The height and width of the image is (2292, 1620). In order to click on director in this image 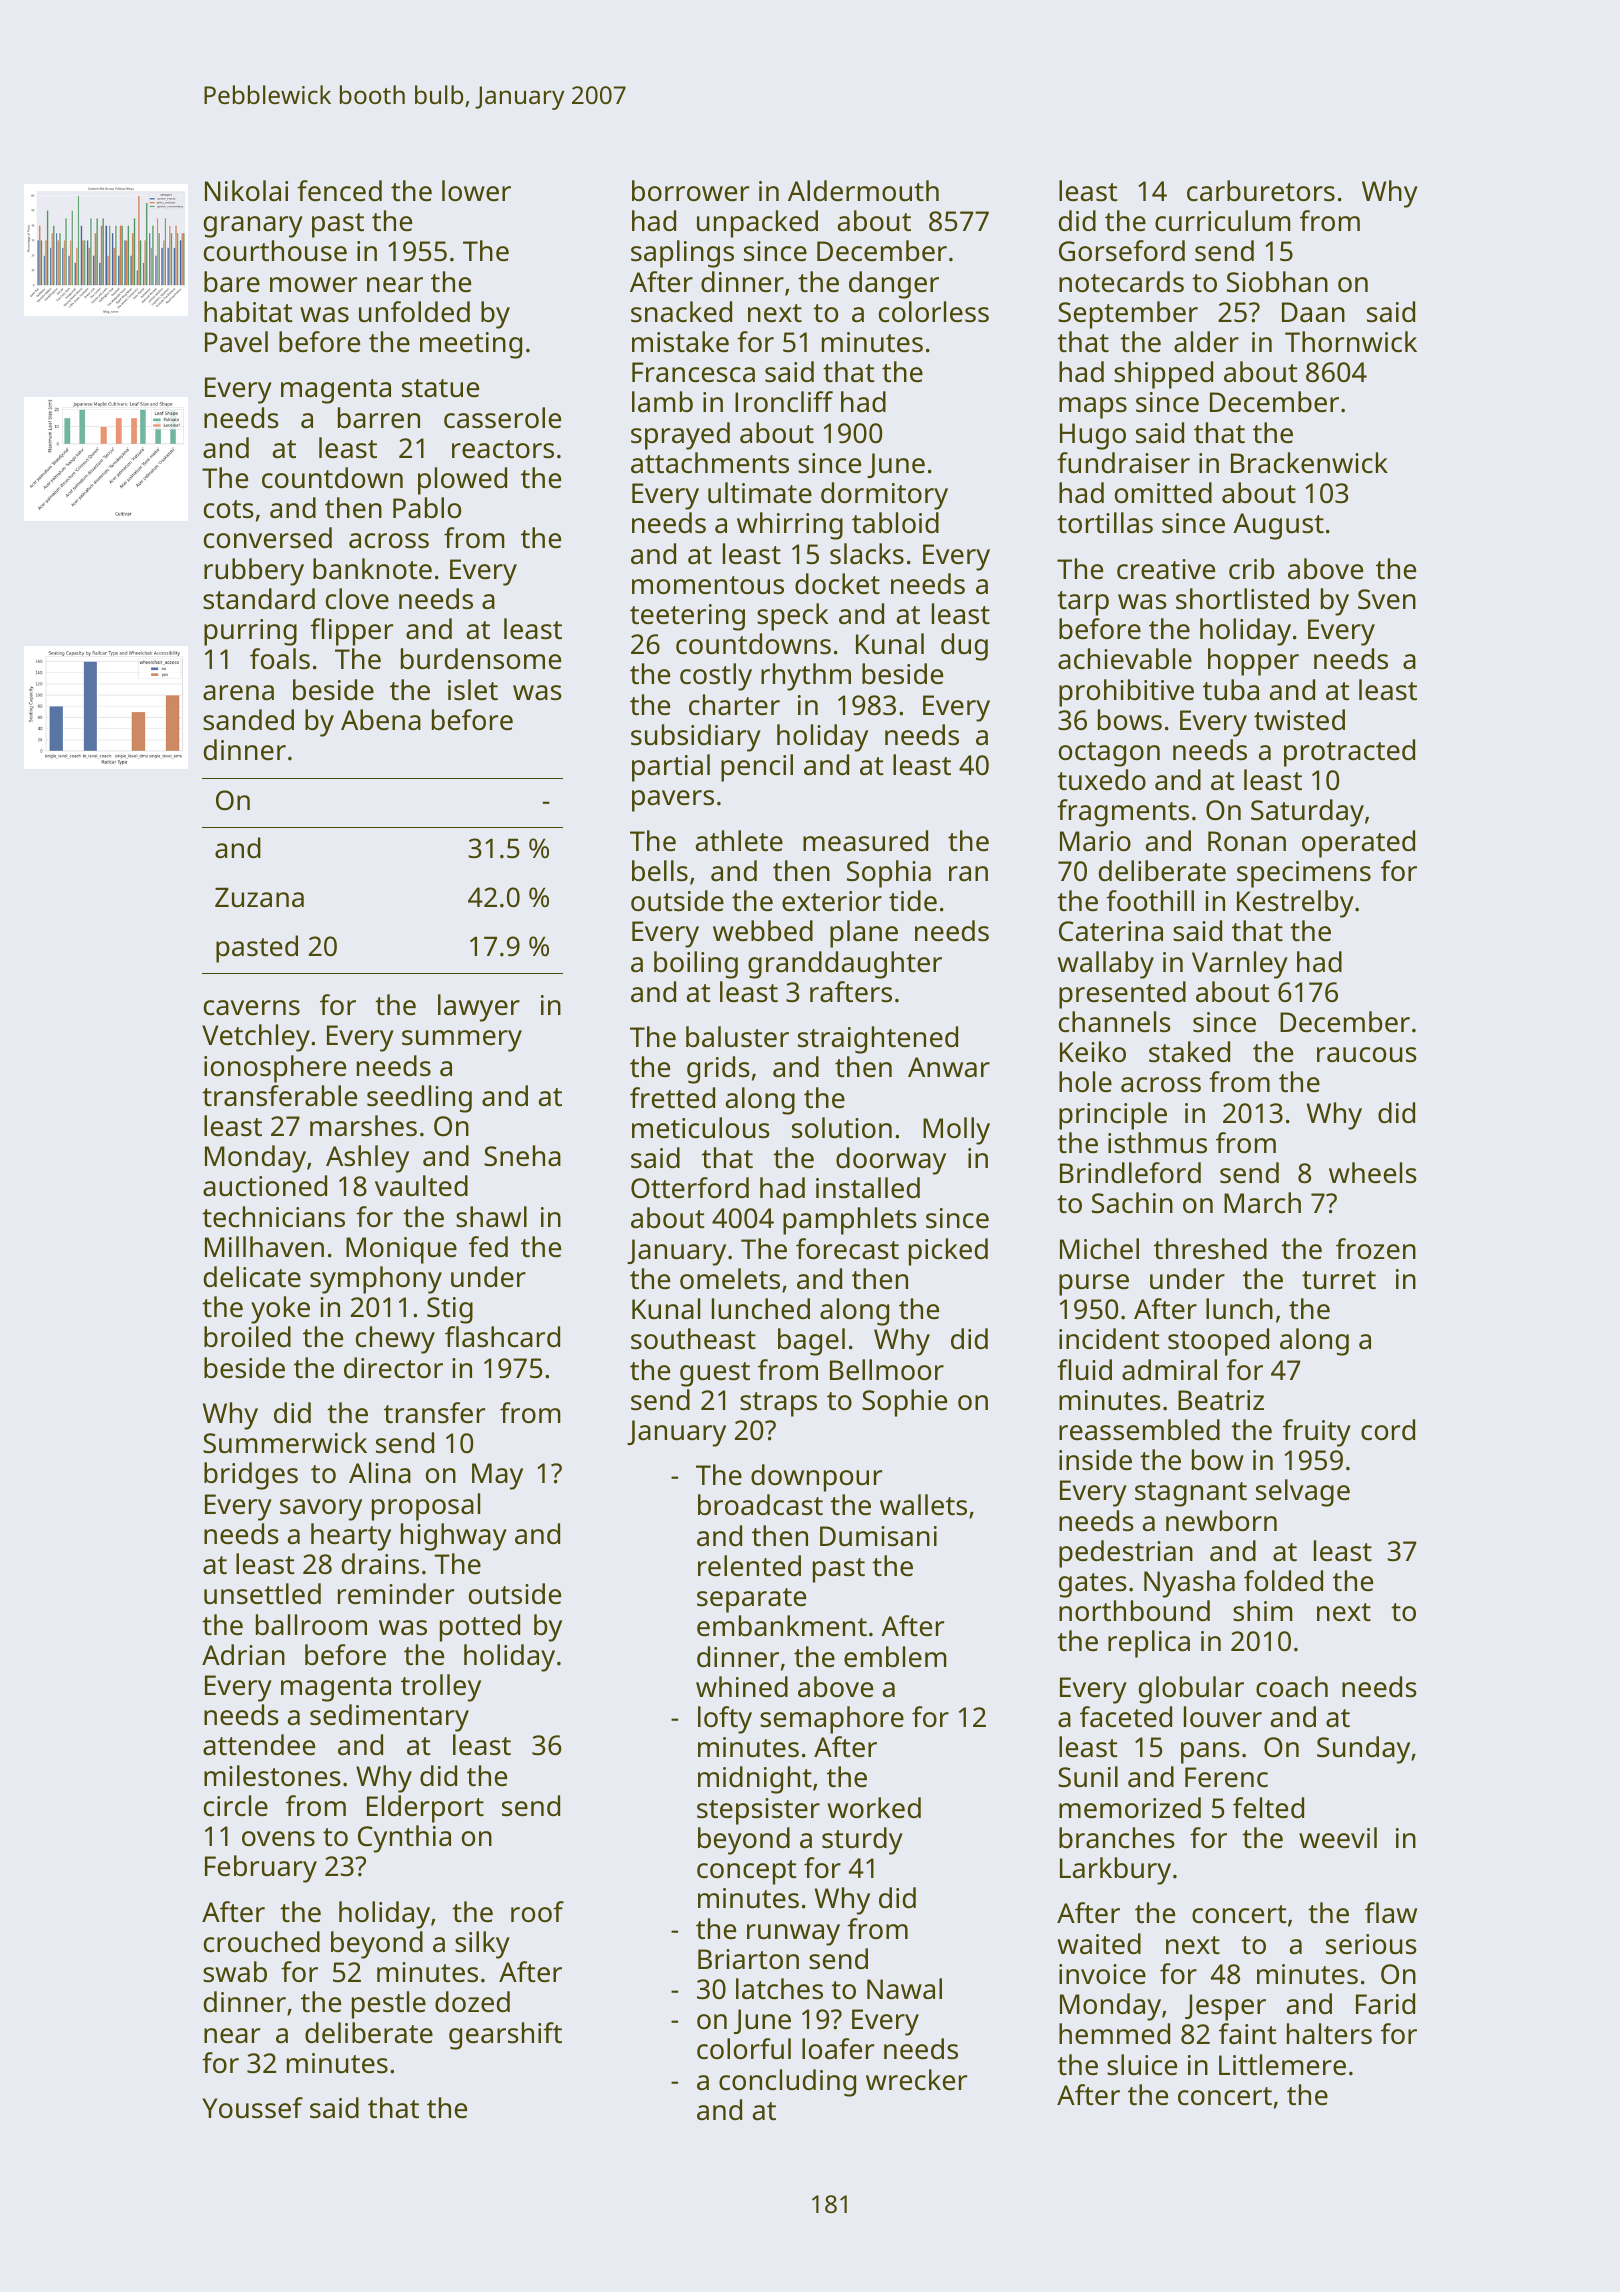, I will do `click(393, 1368)`.
